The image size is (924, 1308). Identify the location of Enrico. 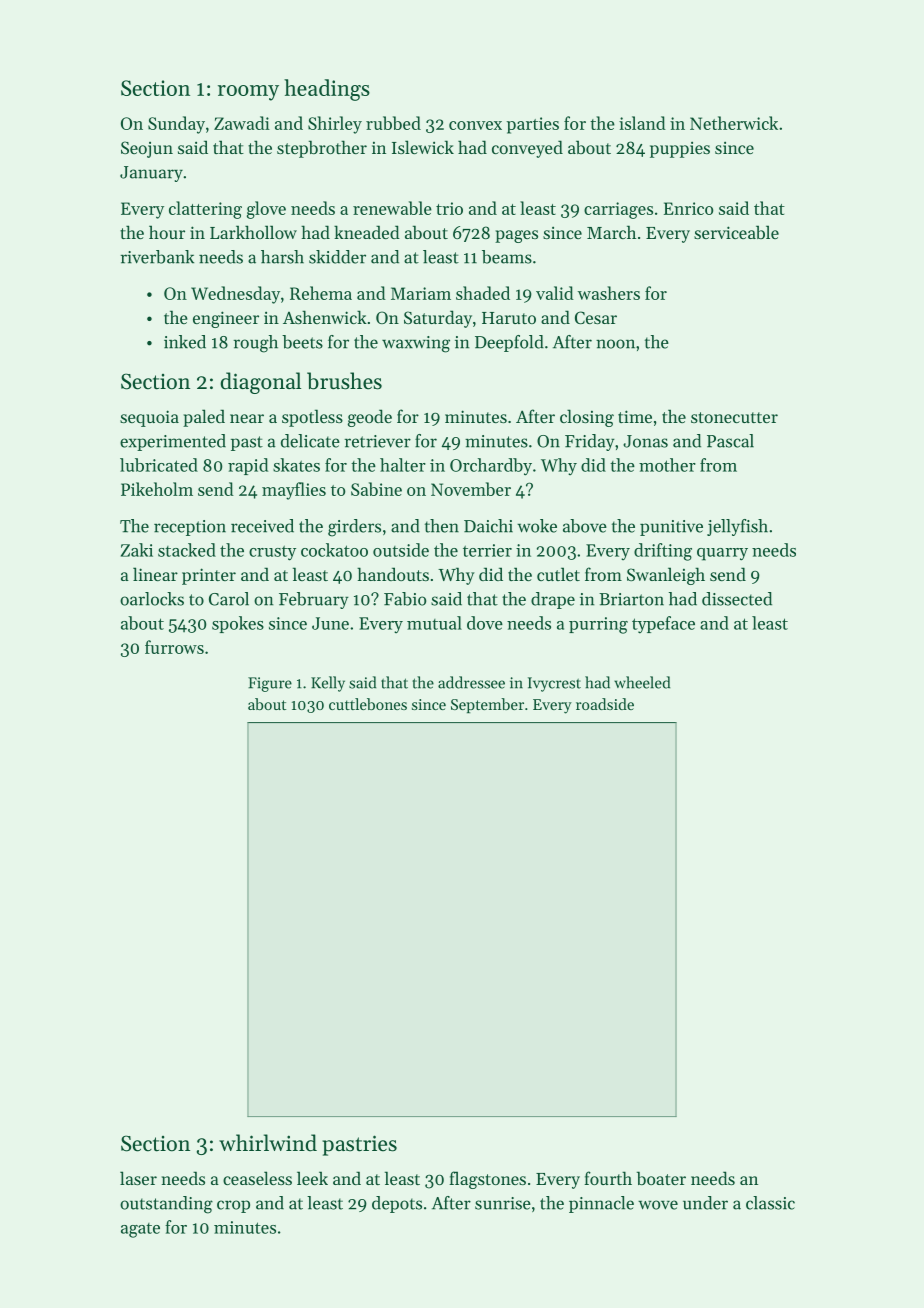
(688, 208).
